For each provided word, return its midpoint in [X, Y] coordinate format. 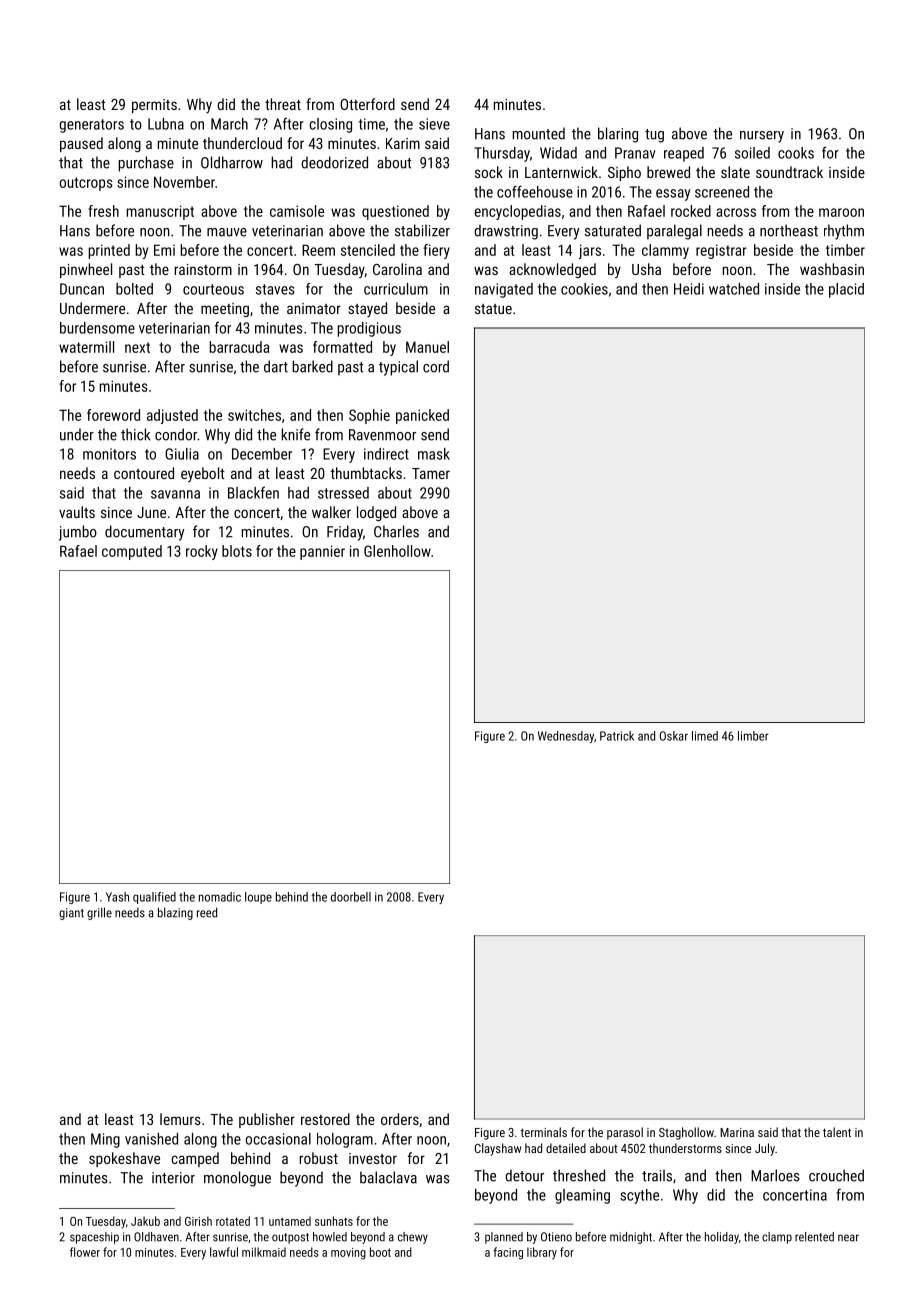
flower [85, 1252]
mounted [539, 133]
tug [654, 136]
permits [154, 106]
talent [837, 1132]
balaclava [388, 1177]
